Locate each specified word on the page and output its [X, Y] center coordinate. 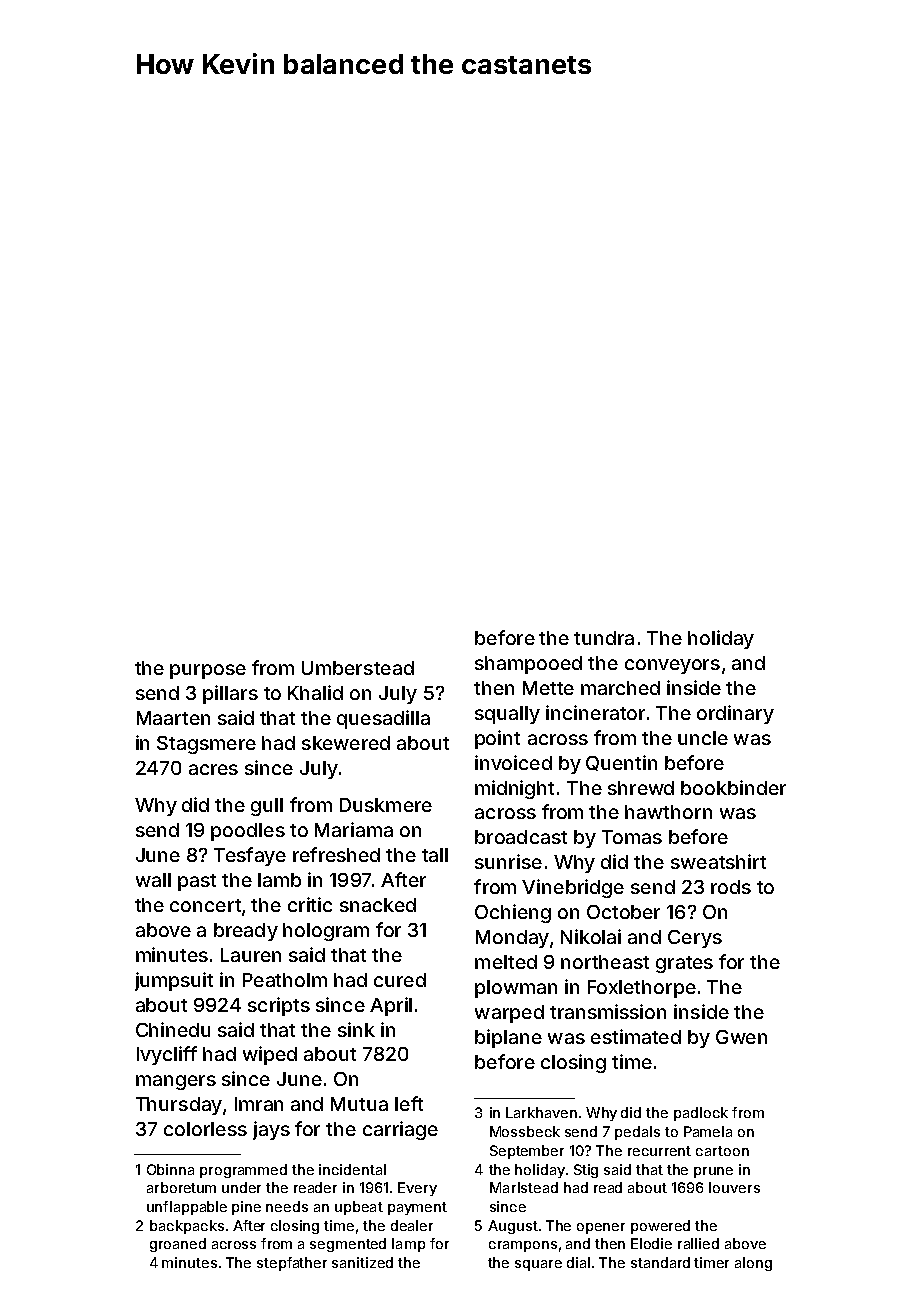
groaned [178, 1245]
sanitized [362, 1262]
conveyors [672, 666]
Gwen [741, 1037]
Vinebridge [573, 888]
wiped [270, 1055]
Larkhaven [541, 1112]
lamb [279, 880]
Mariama [354, 829]
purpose [208, 671]
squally [507, 715]
